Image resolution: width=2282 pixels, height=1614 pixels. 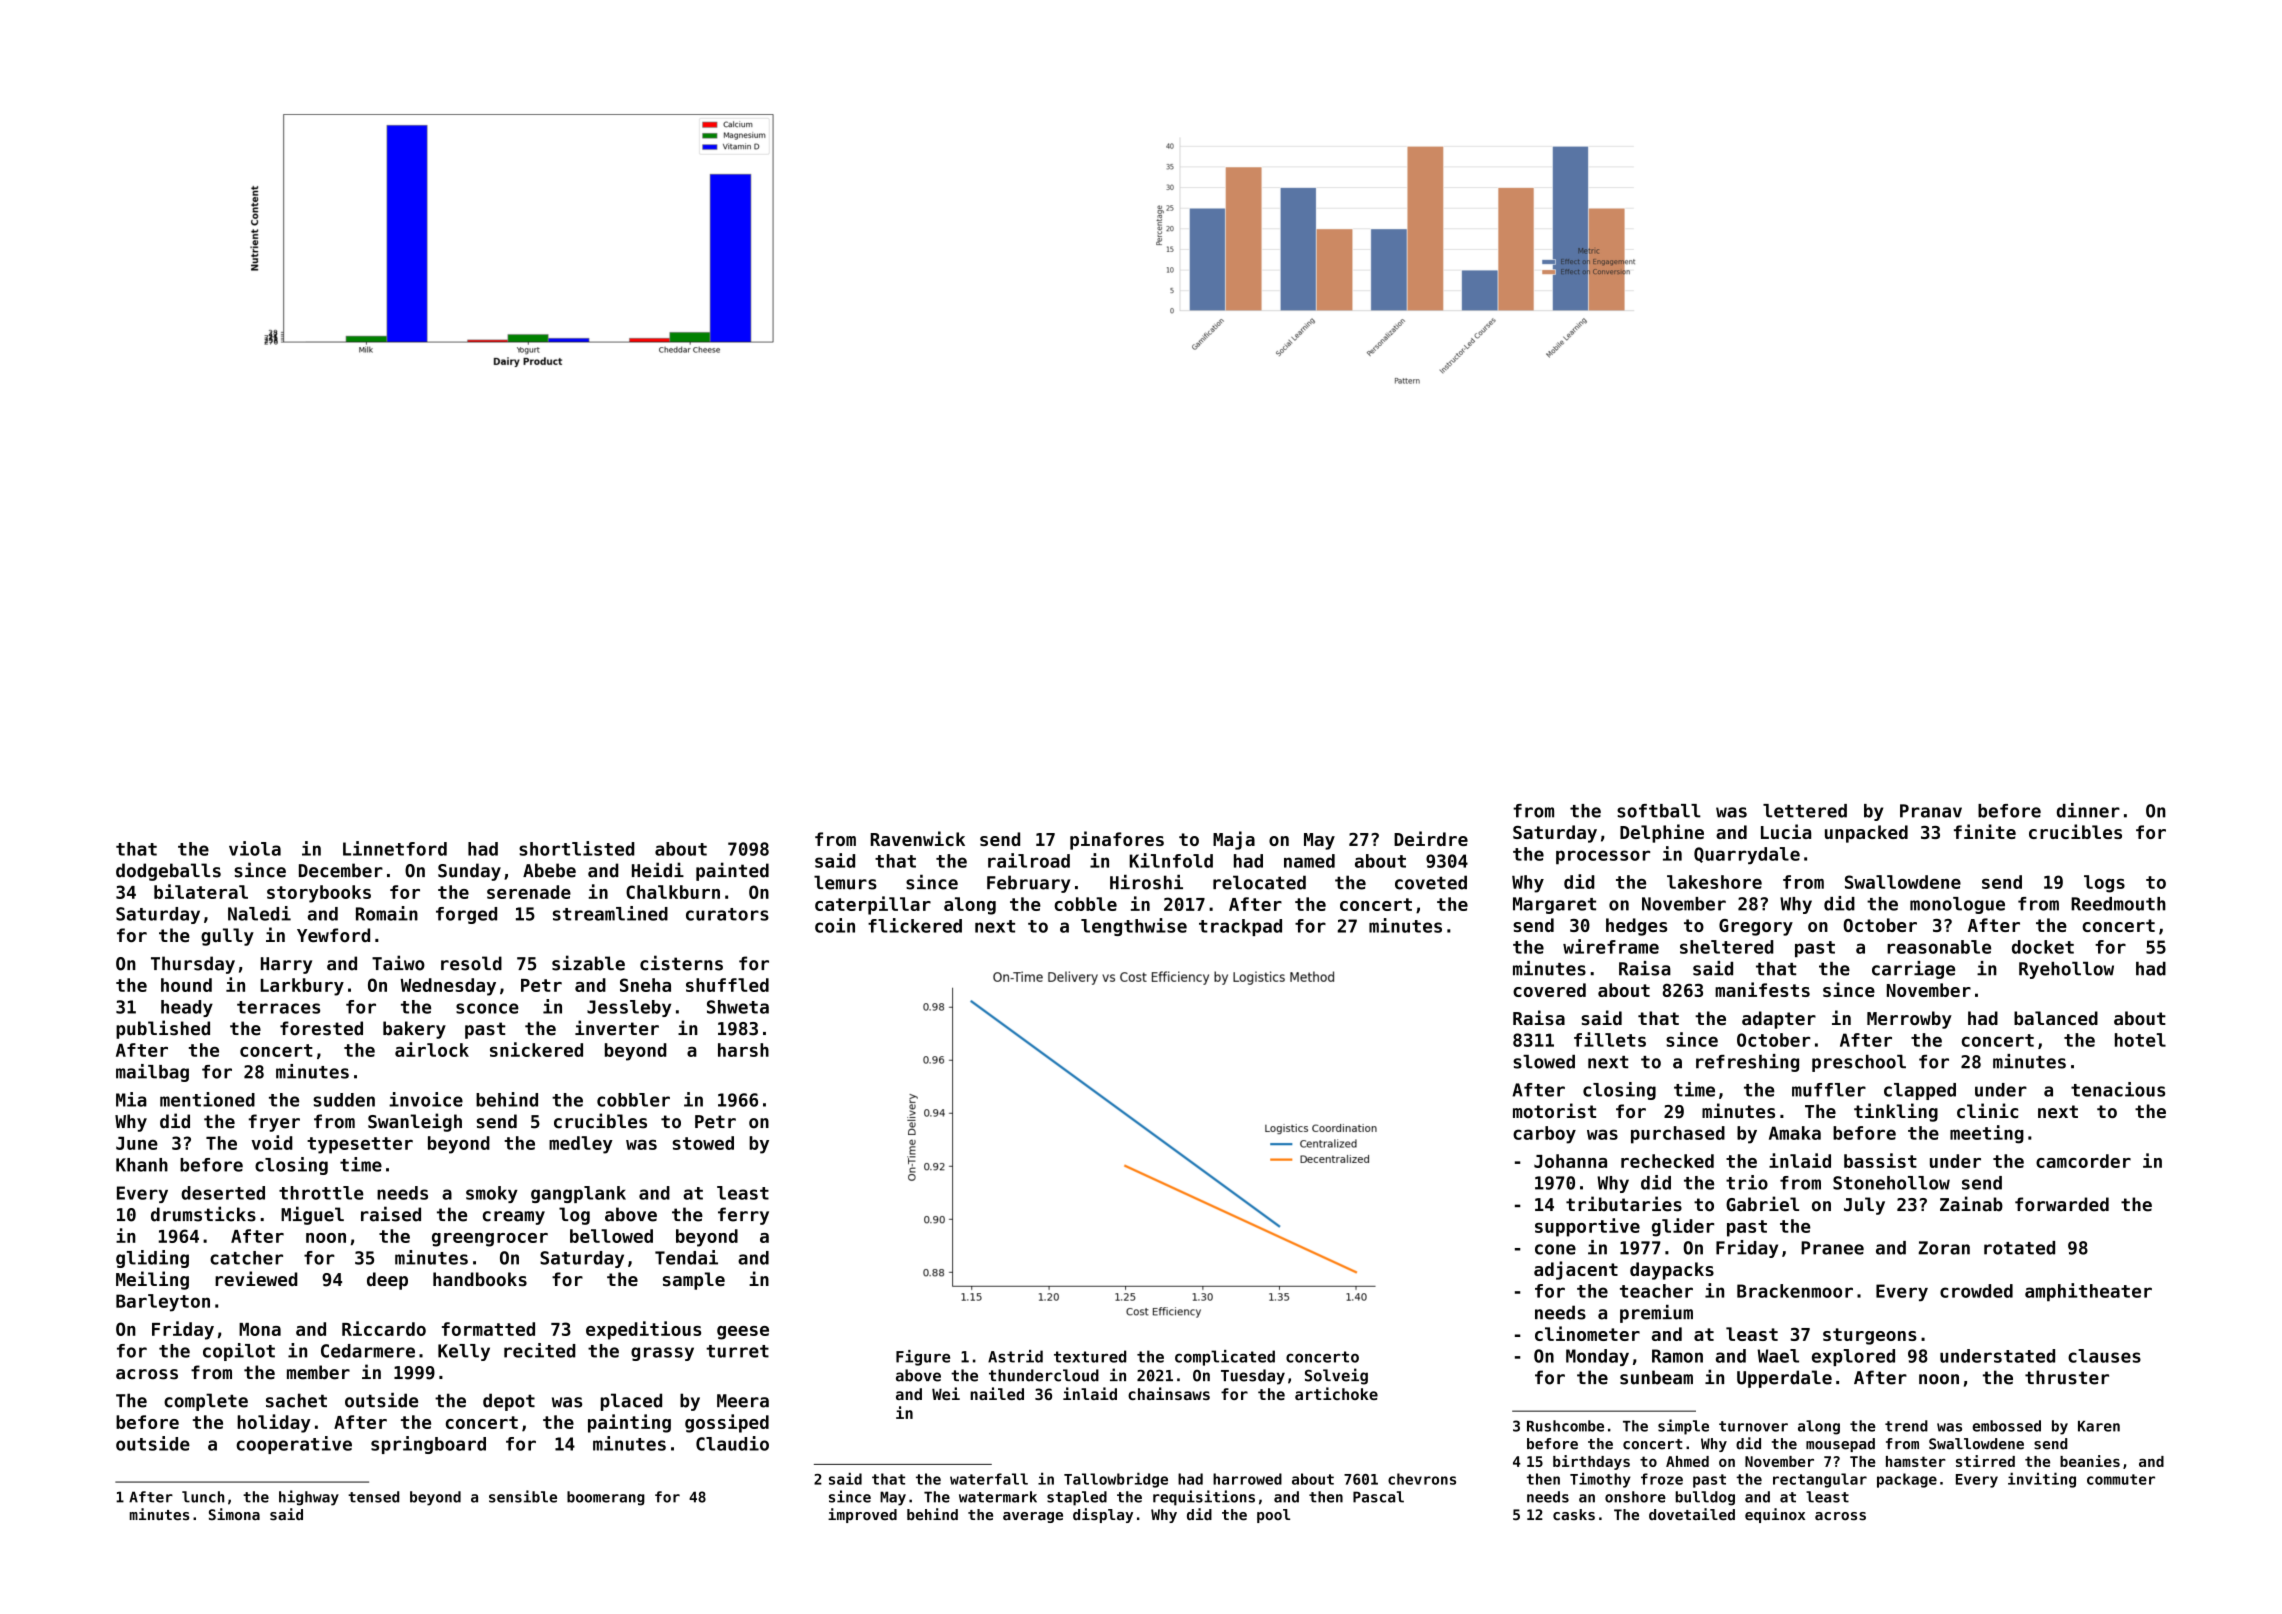 What do you see at coordinates (1636, 927) in the screenshot?
I see `hedges` at bounding box center [1636, 927].
